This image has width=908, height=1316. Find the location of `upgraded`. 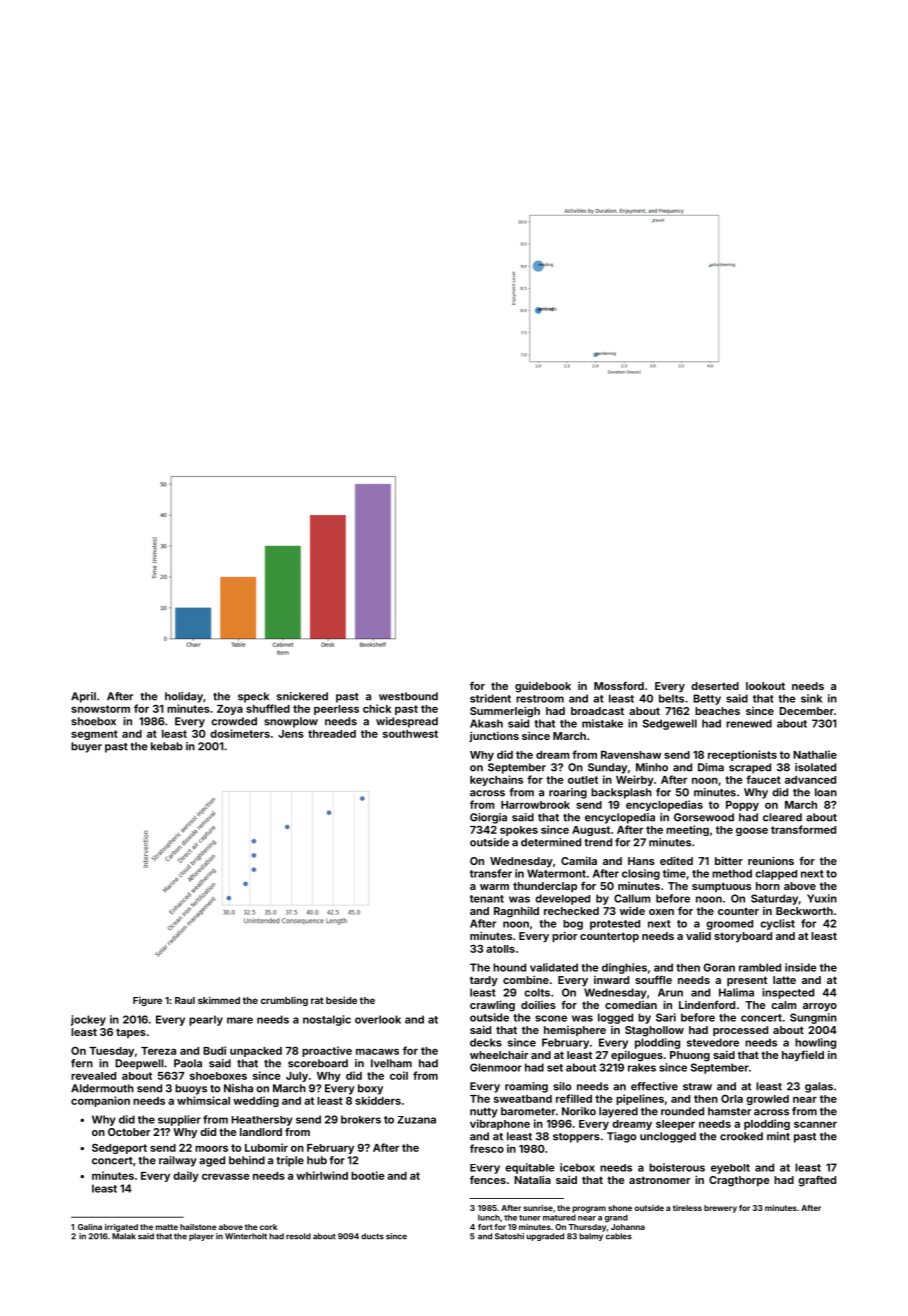

upgraded is located at coordinates (545, 1237).
